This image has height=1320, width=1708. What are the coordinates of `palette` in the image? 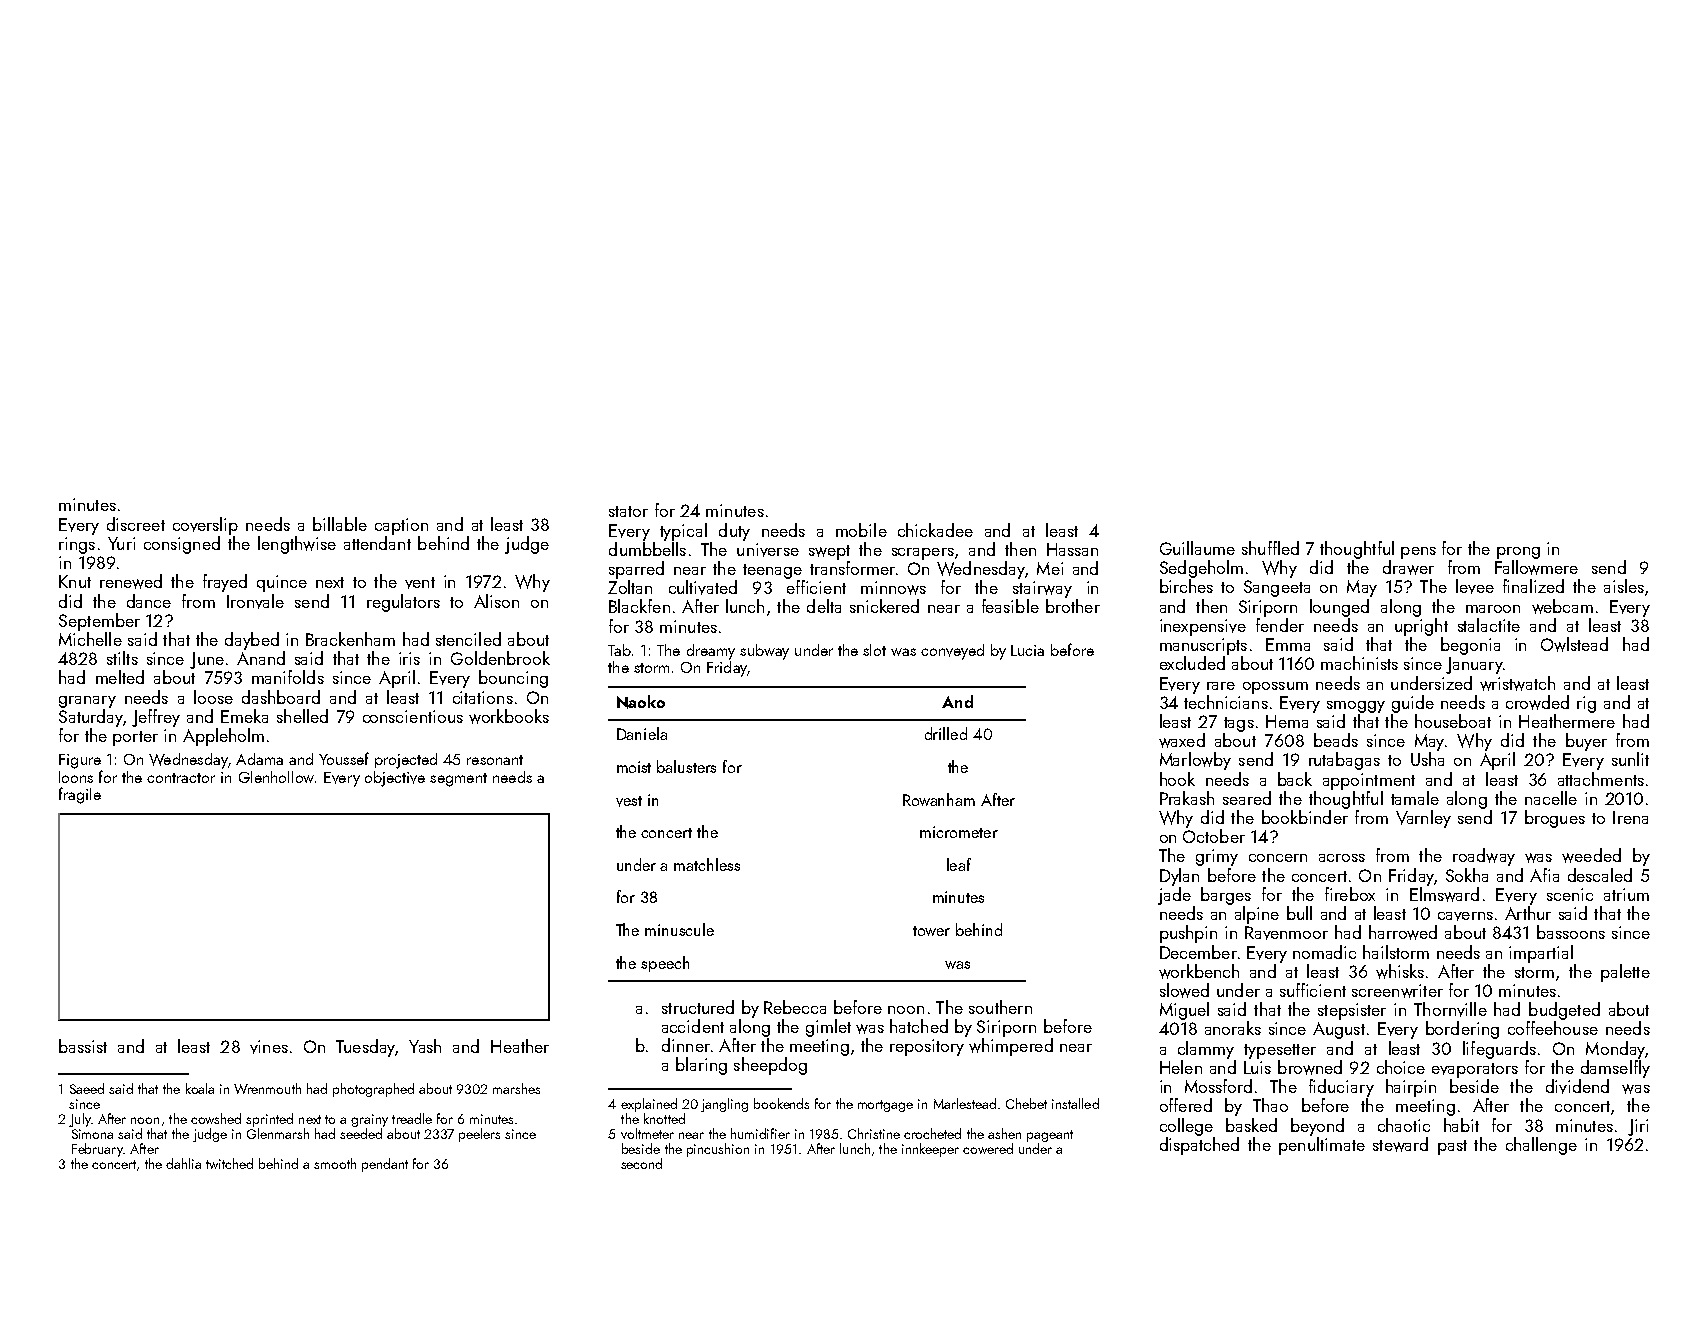 It's located at (1625, 973).
